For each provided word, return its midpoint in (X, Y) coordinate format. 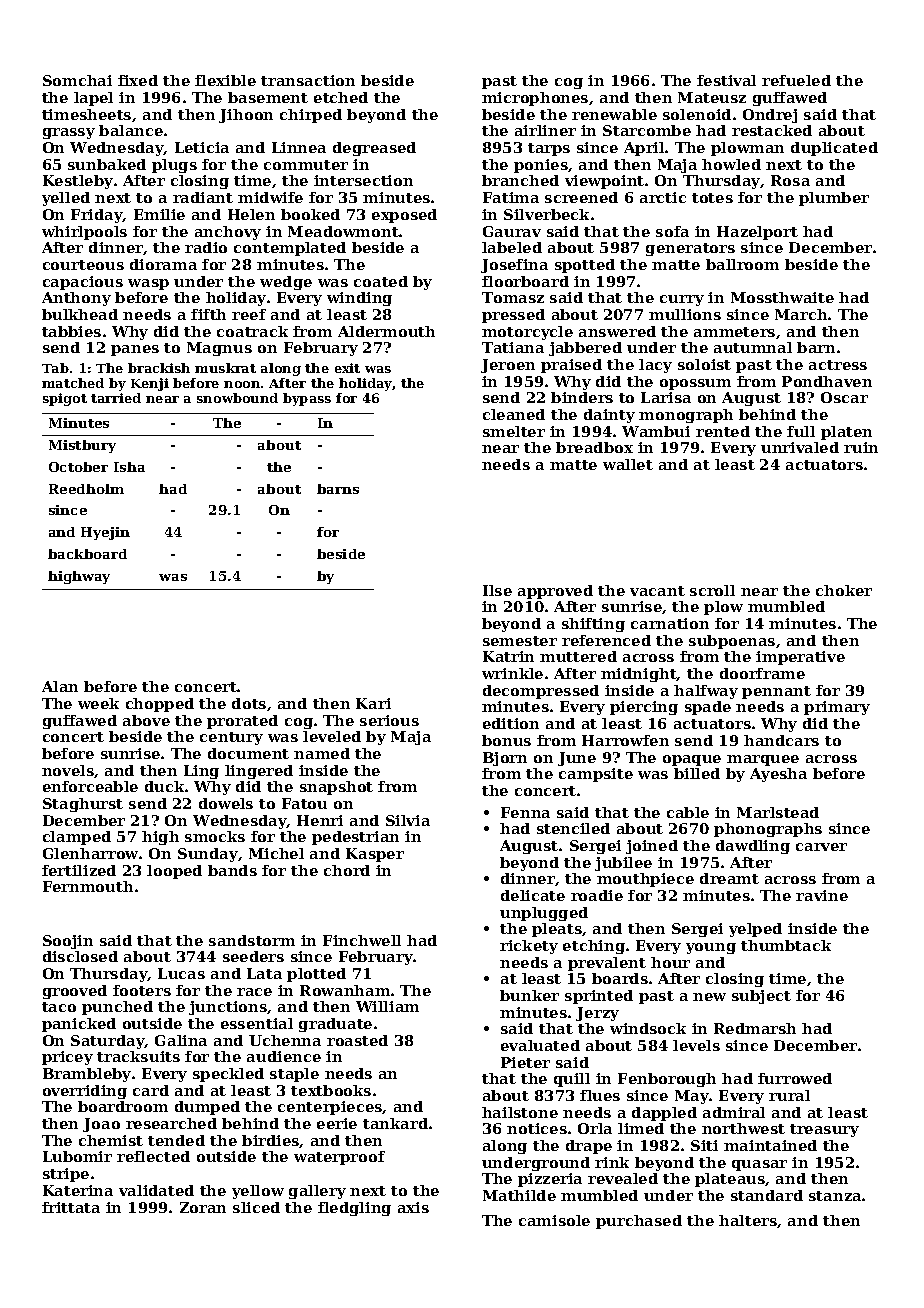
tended (176, 1140)
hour (670, 962)
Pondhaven (827, 381)
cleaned (514, 414)
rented (723, 431)
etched (341, 97)
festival (726, 80)
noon (242, 384)
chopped (160, 705)
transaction (308, 80)
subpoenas (732, 642)
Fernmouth (88, 886)
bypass (307, 399)
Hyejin (105, 533)
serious (389, 720)
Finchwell (362, 940)
